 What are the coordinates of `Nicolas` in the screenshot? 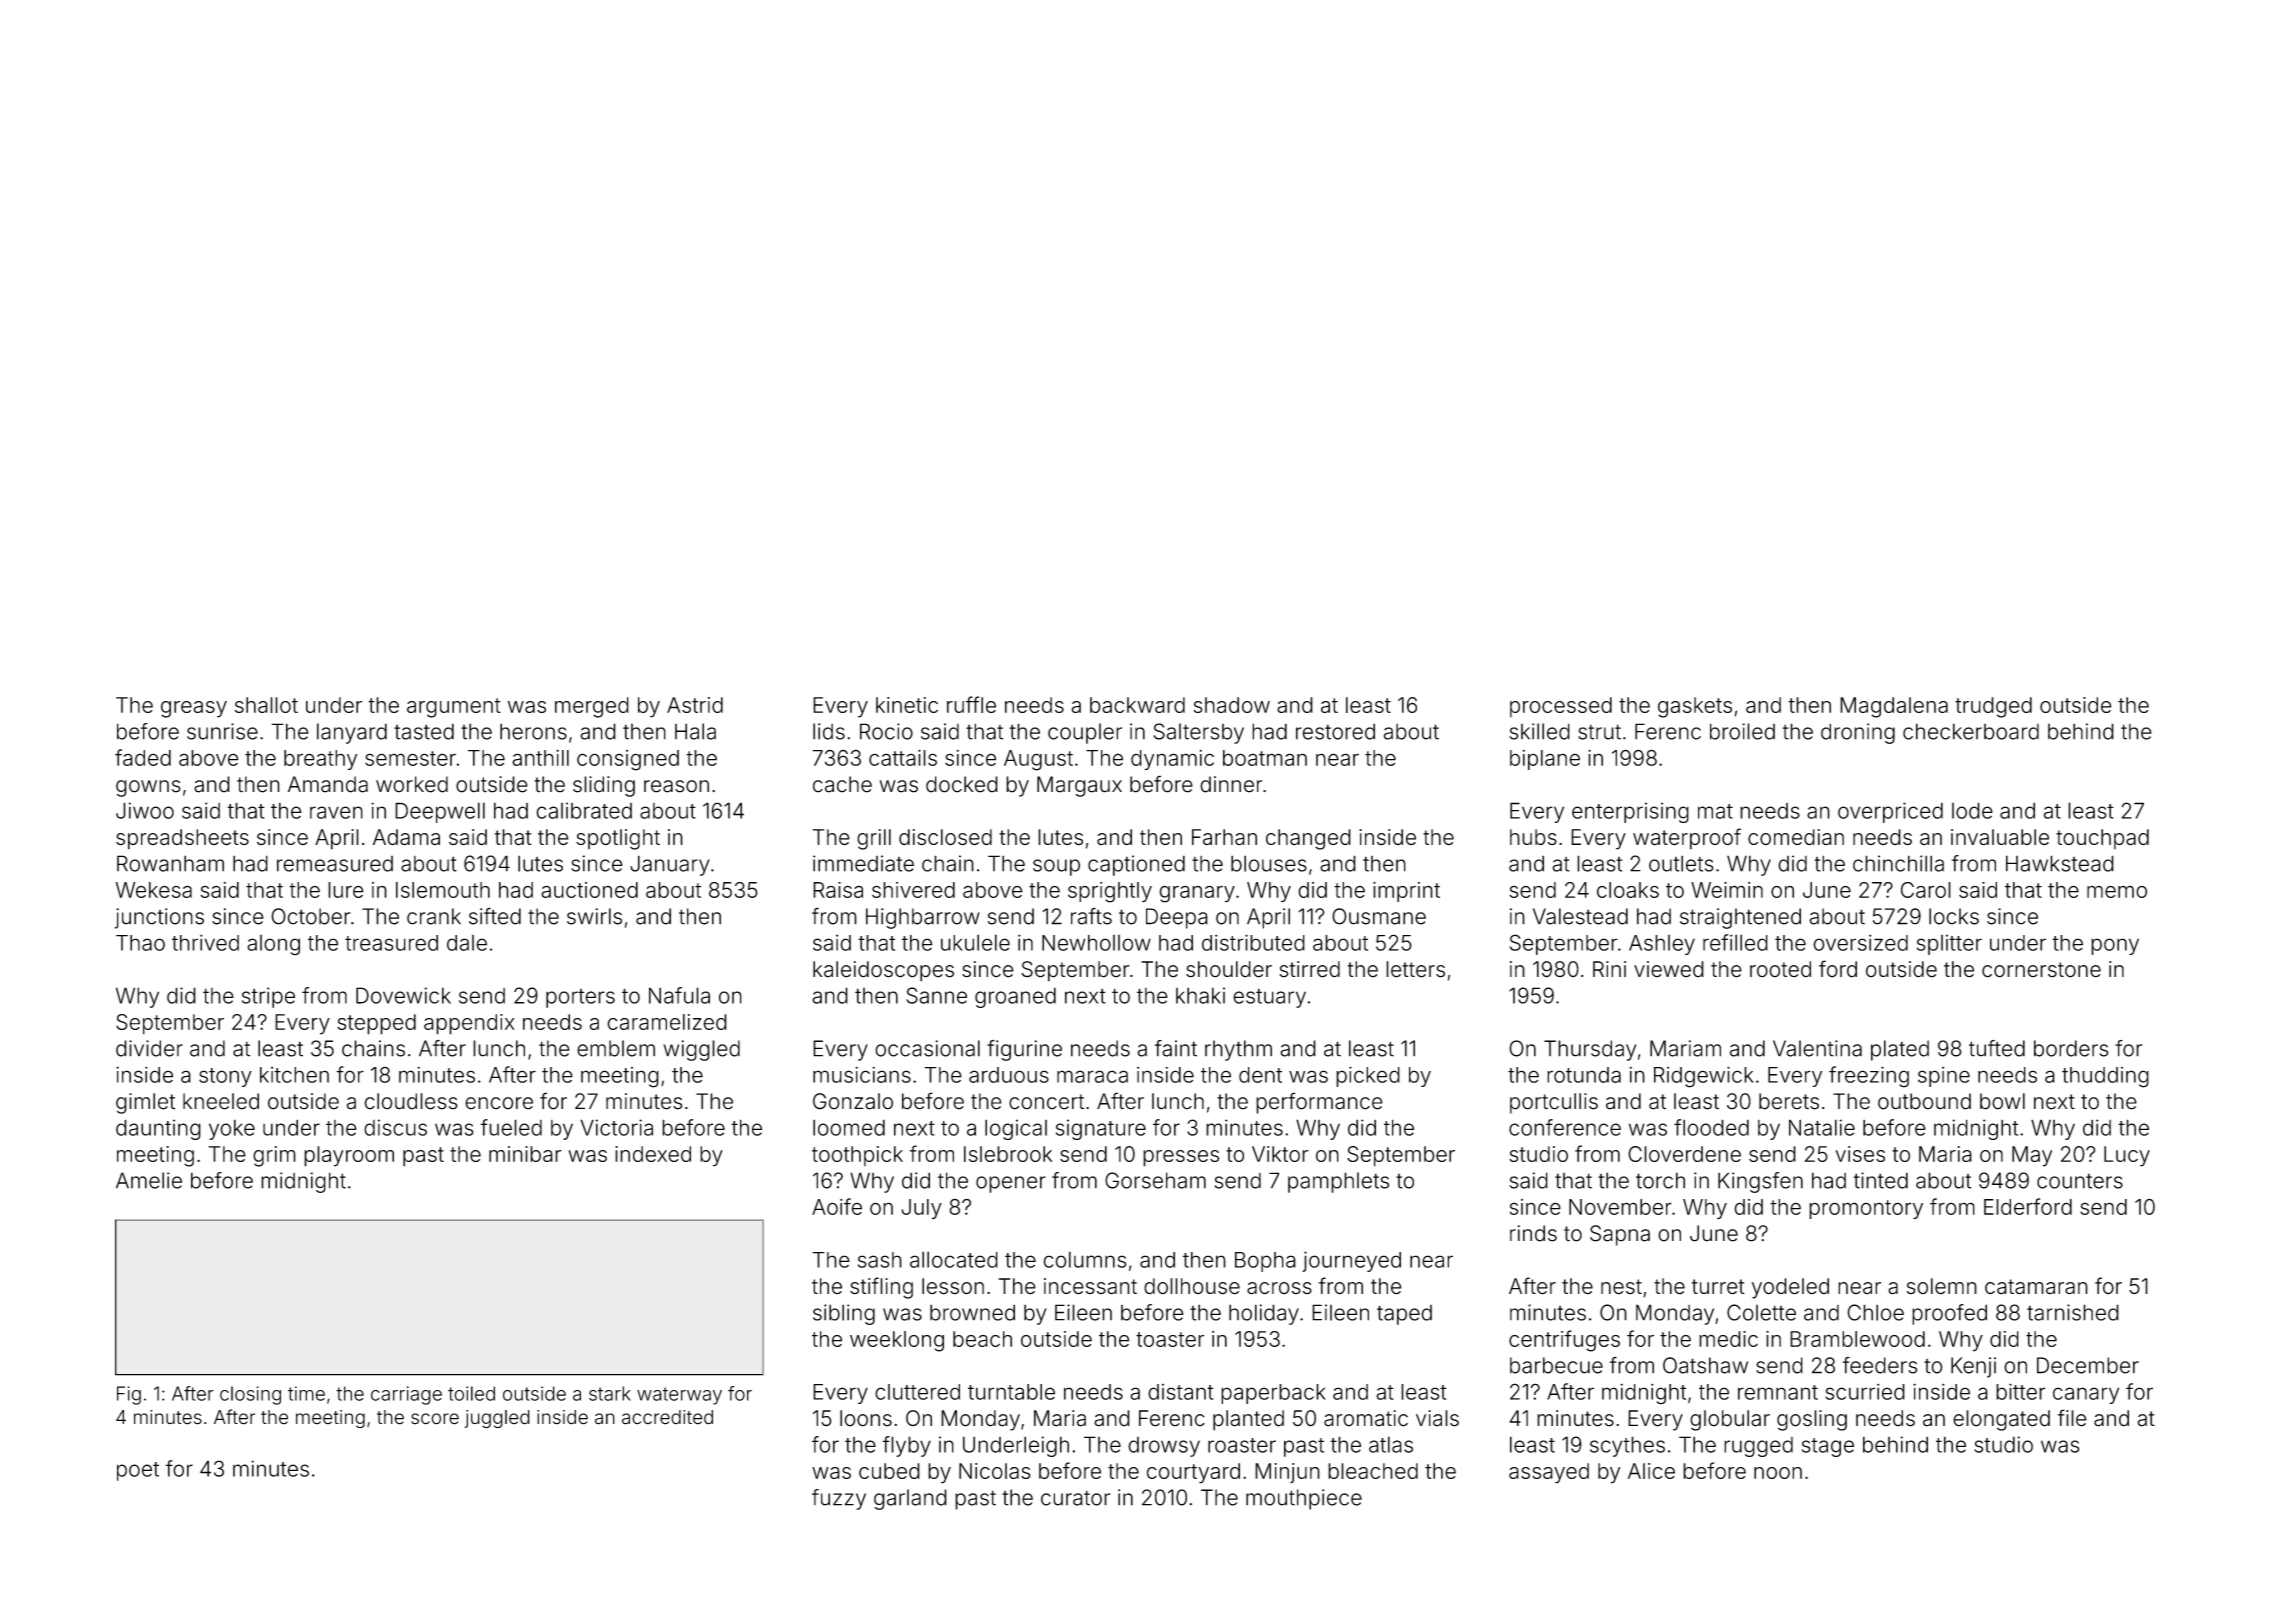 It's located at (995, 1471).
